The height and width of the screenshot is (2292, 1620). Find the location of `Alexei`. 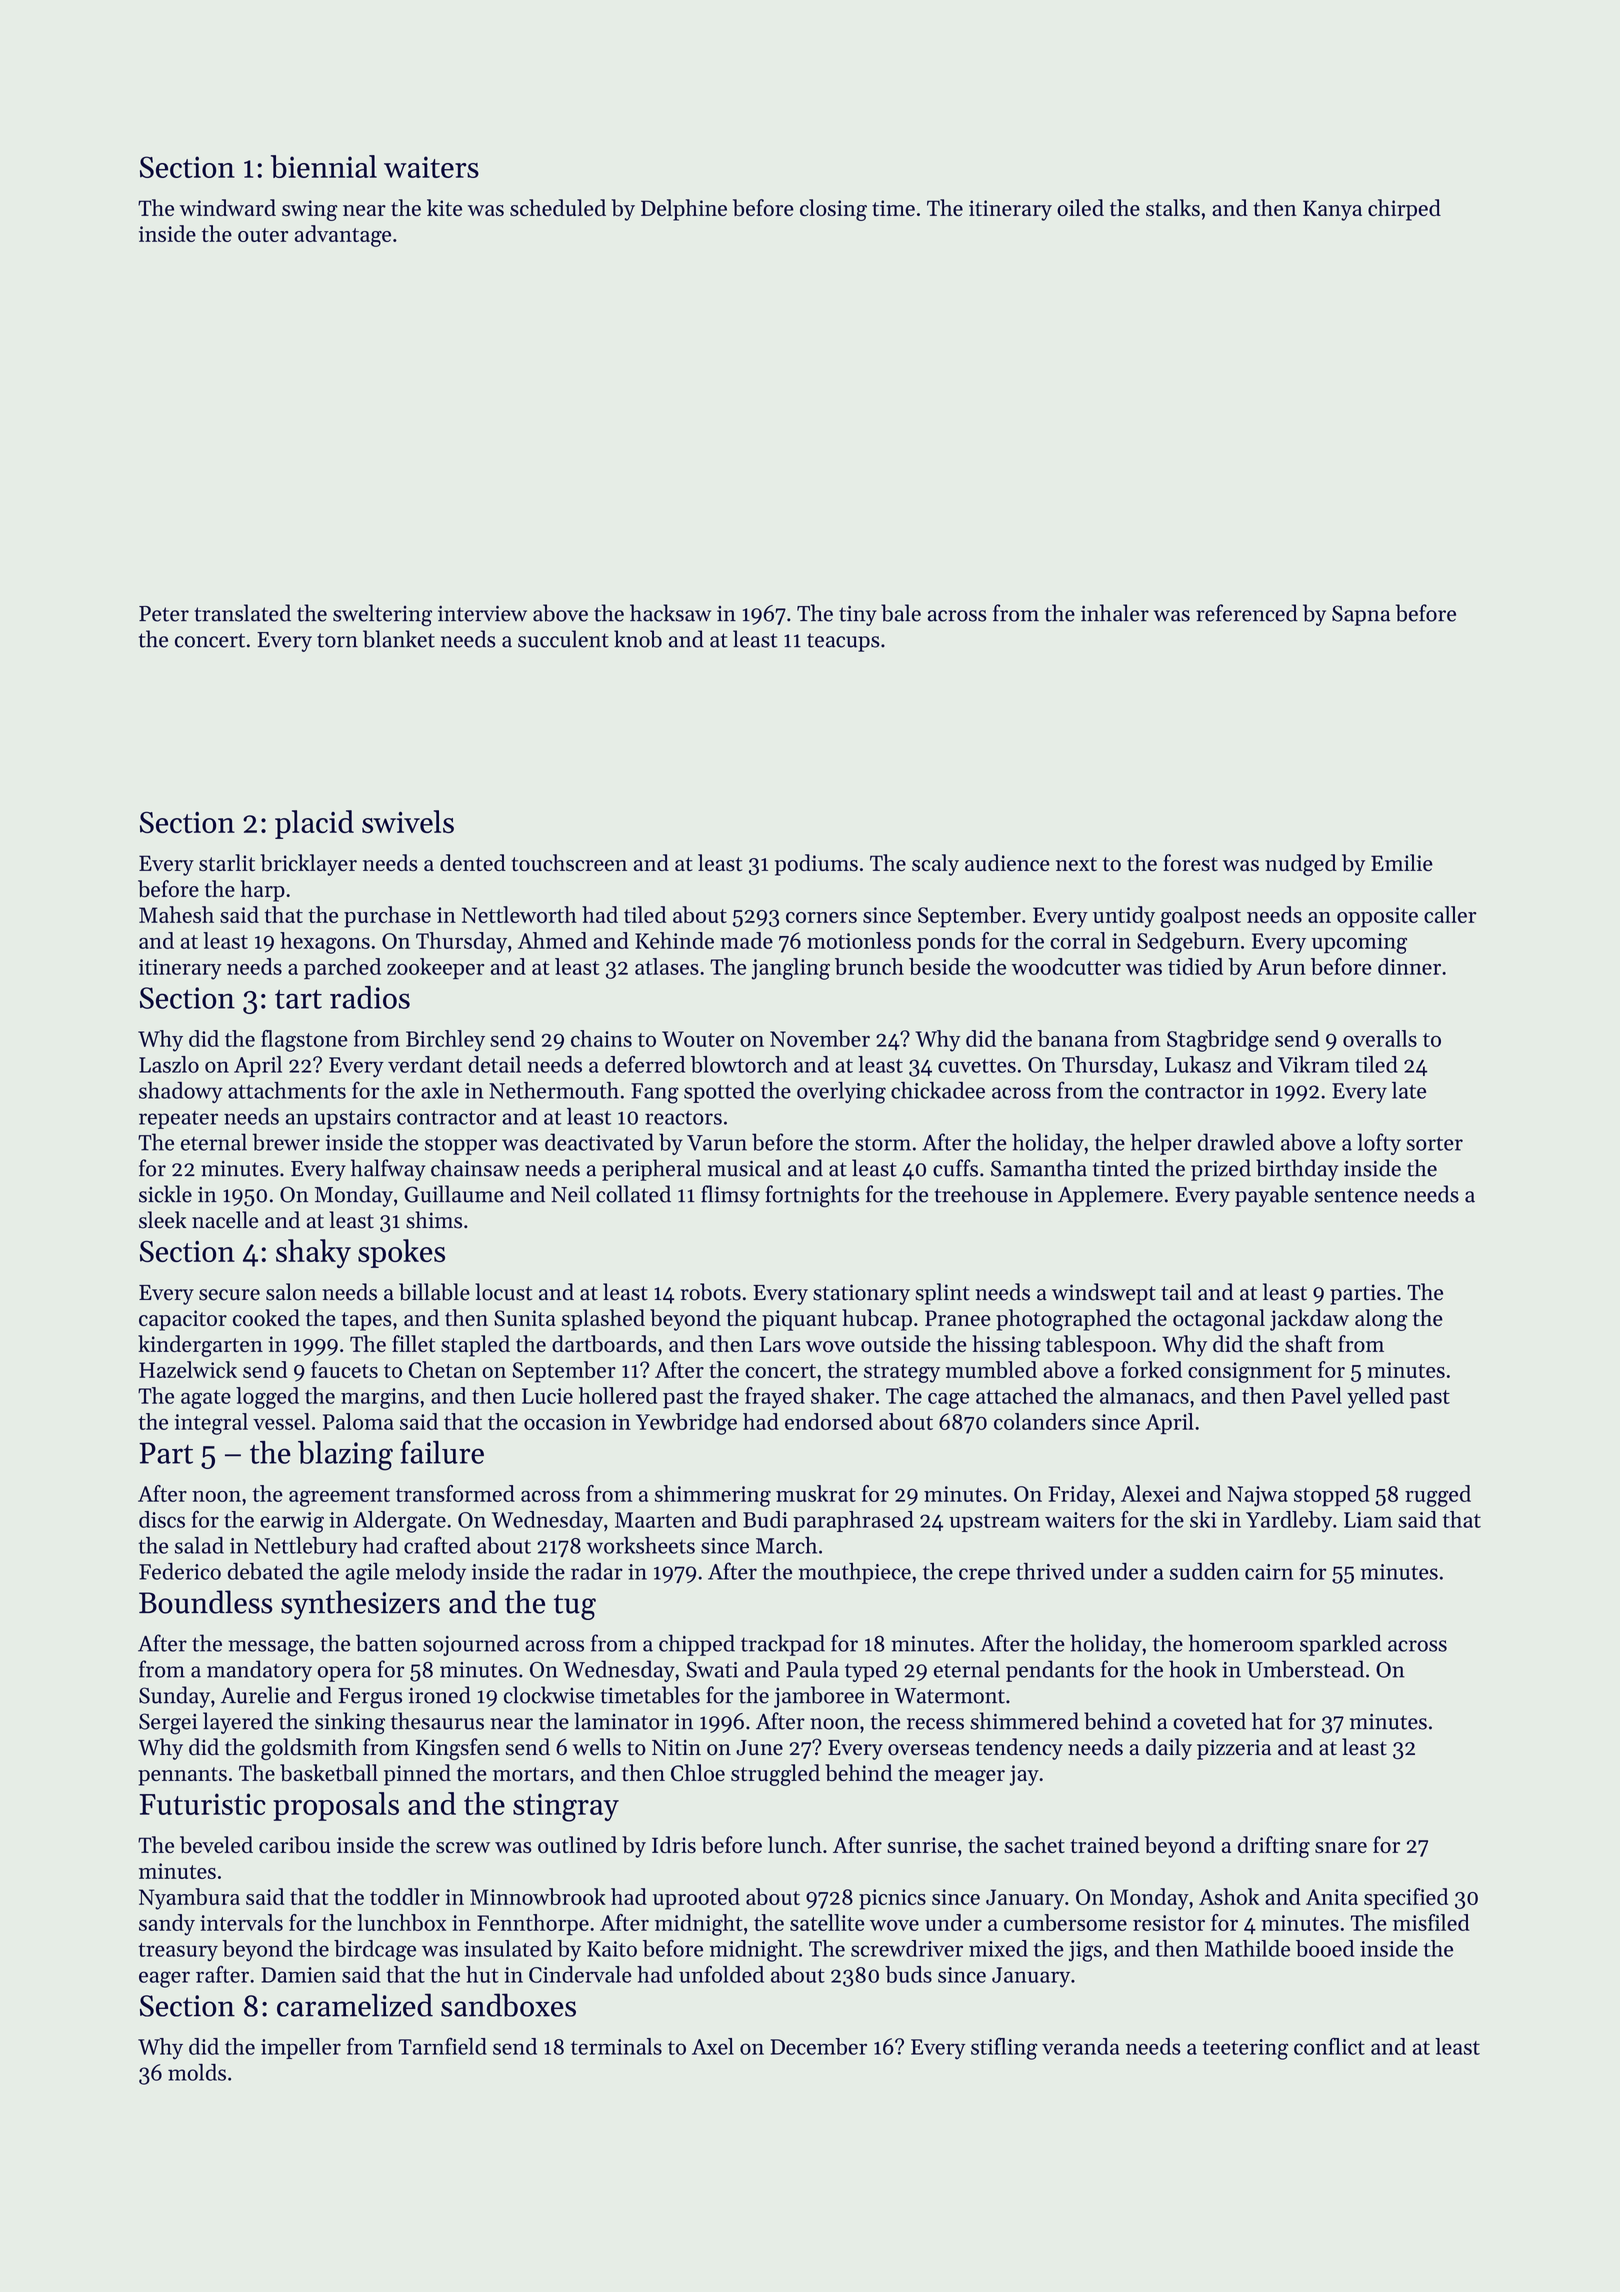

Alexei is located at coordinates (1150, 1493).
